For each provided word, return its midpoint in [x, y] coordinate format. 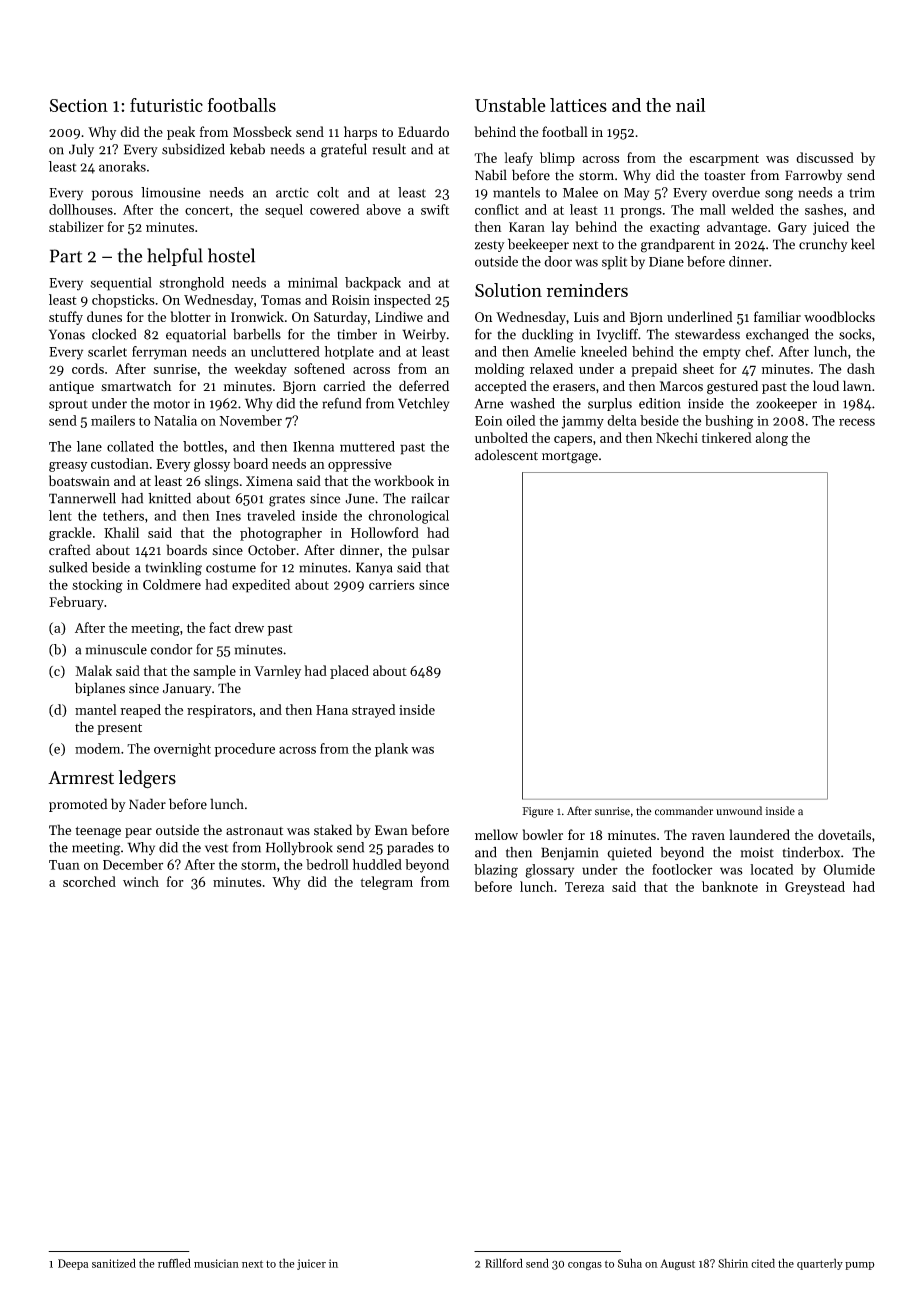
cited [763, 1263]
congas [585, 1266]
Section [79, 105]
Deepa [73, 1264]
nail [690, 105]
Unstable [510, 105]
